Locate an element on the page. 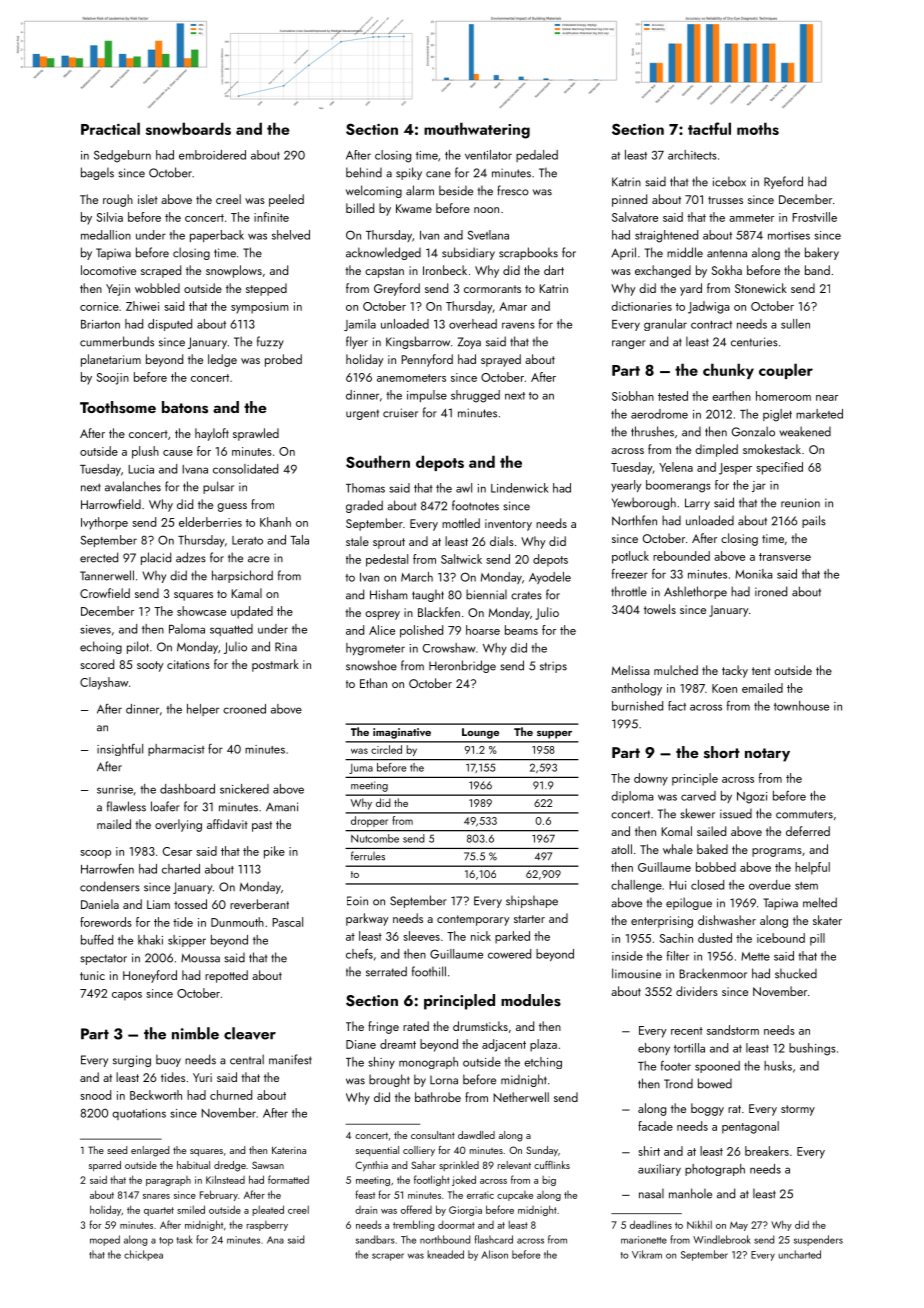  shrugged is located at coordinates (475, 396).
